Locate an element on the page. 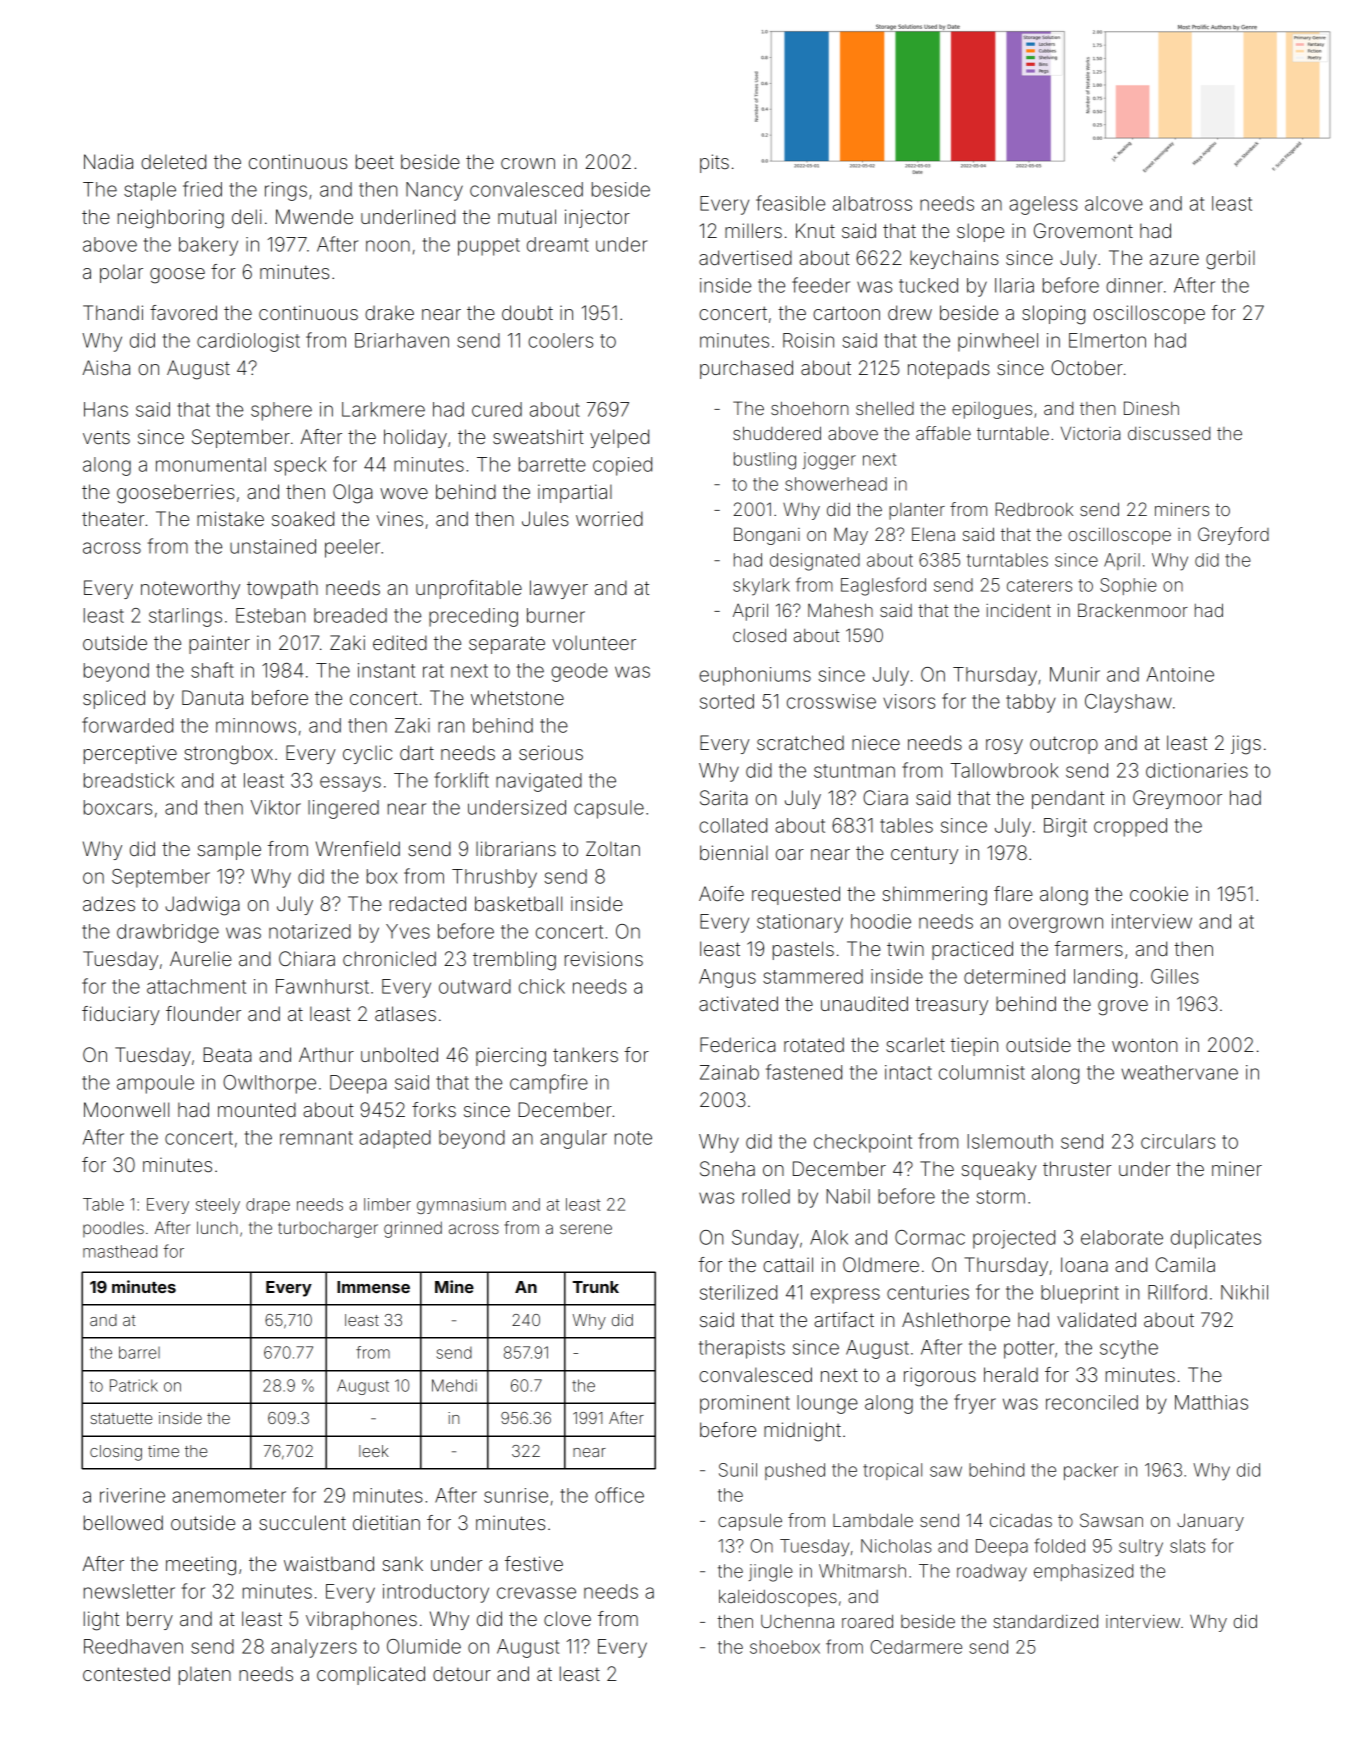 The image size is (1354, 1752). rolled is located at coordinates (766, 1196).
